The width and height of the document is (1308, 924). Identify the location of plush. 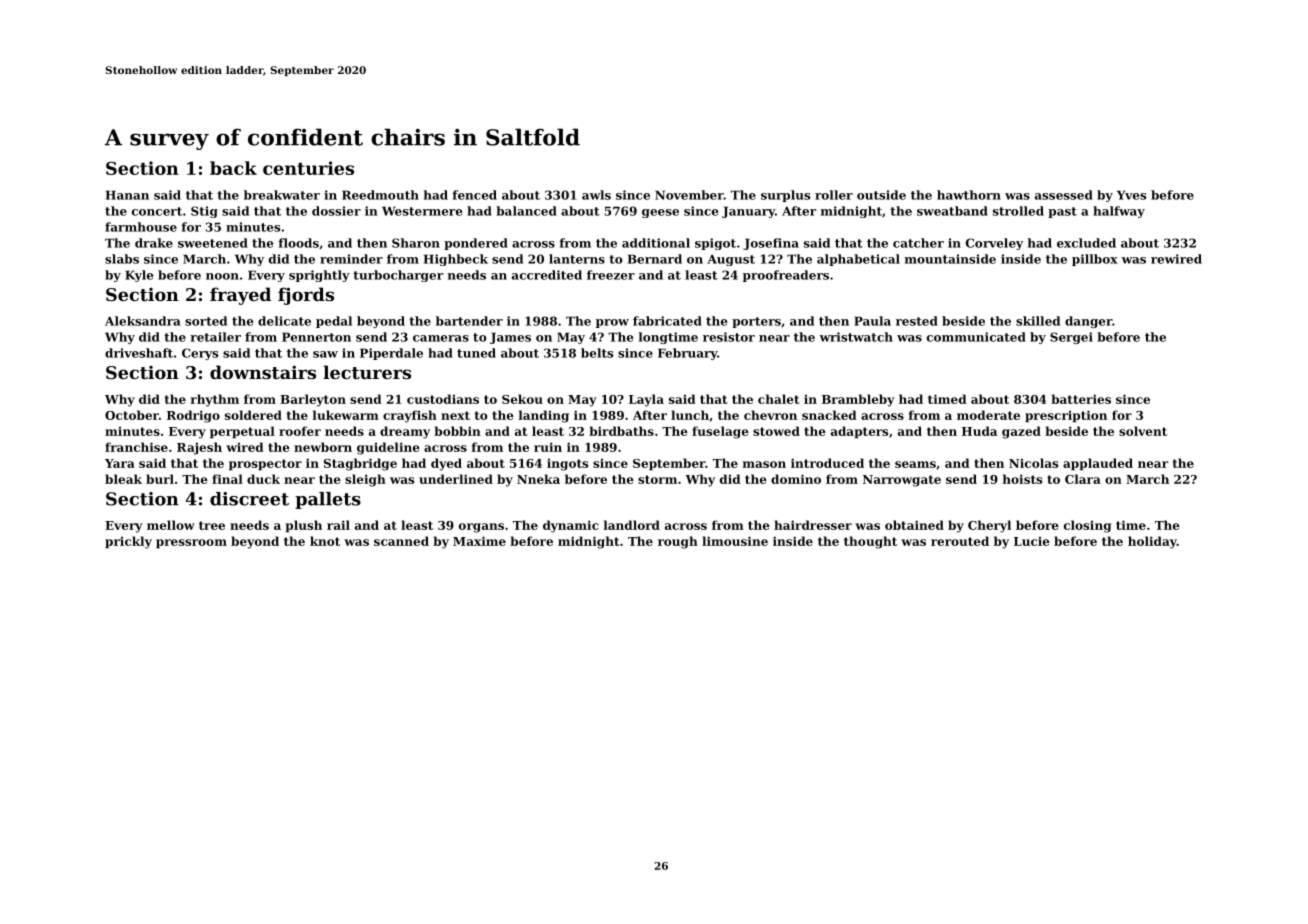
(304, 526).
